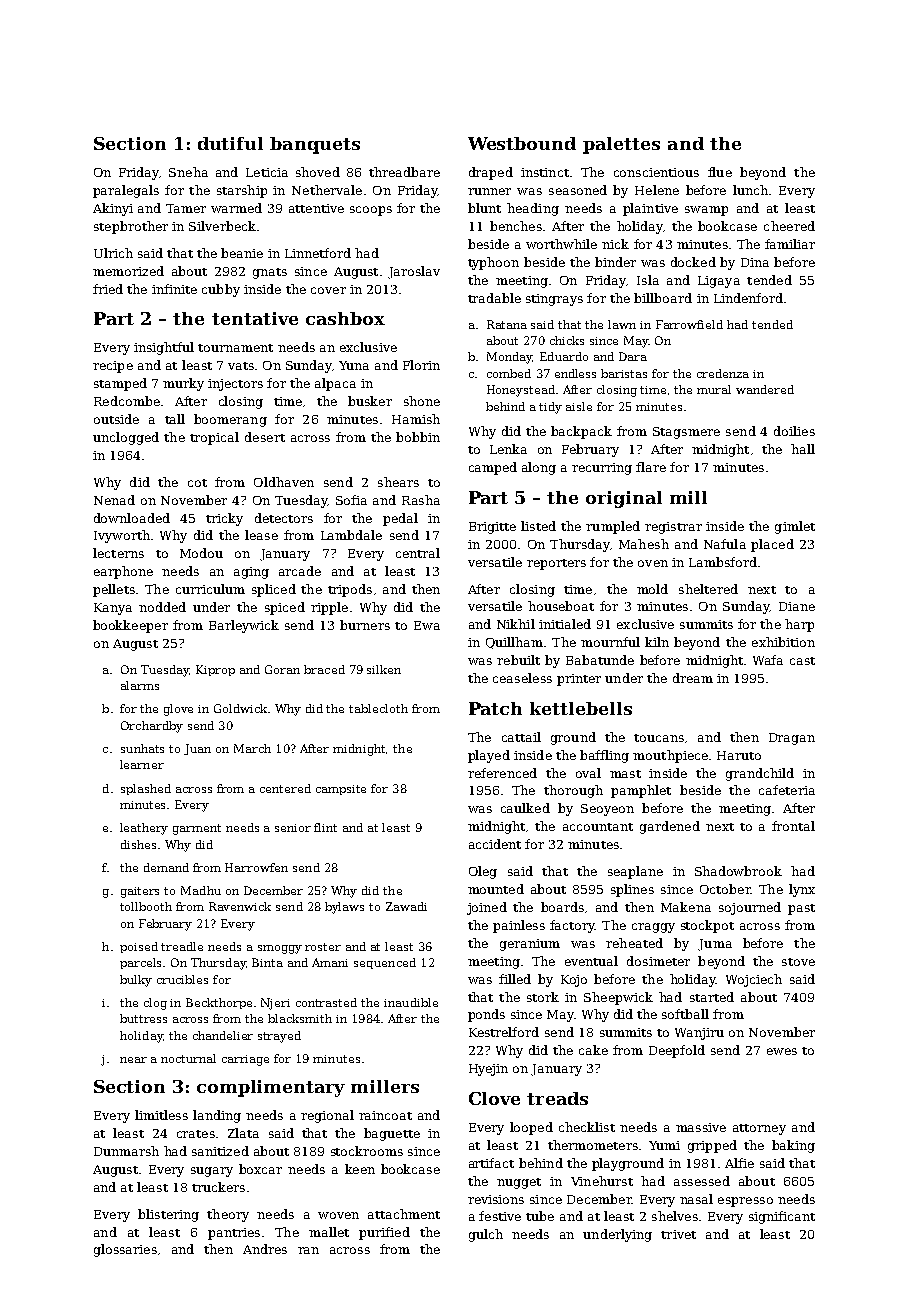  What do you see at coordinates (344, 908) in the document?
I see `bylaws` at bounding box center [344, 908].
